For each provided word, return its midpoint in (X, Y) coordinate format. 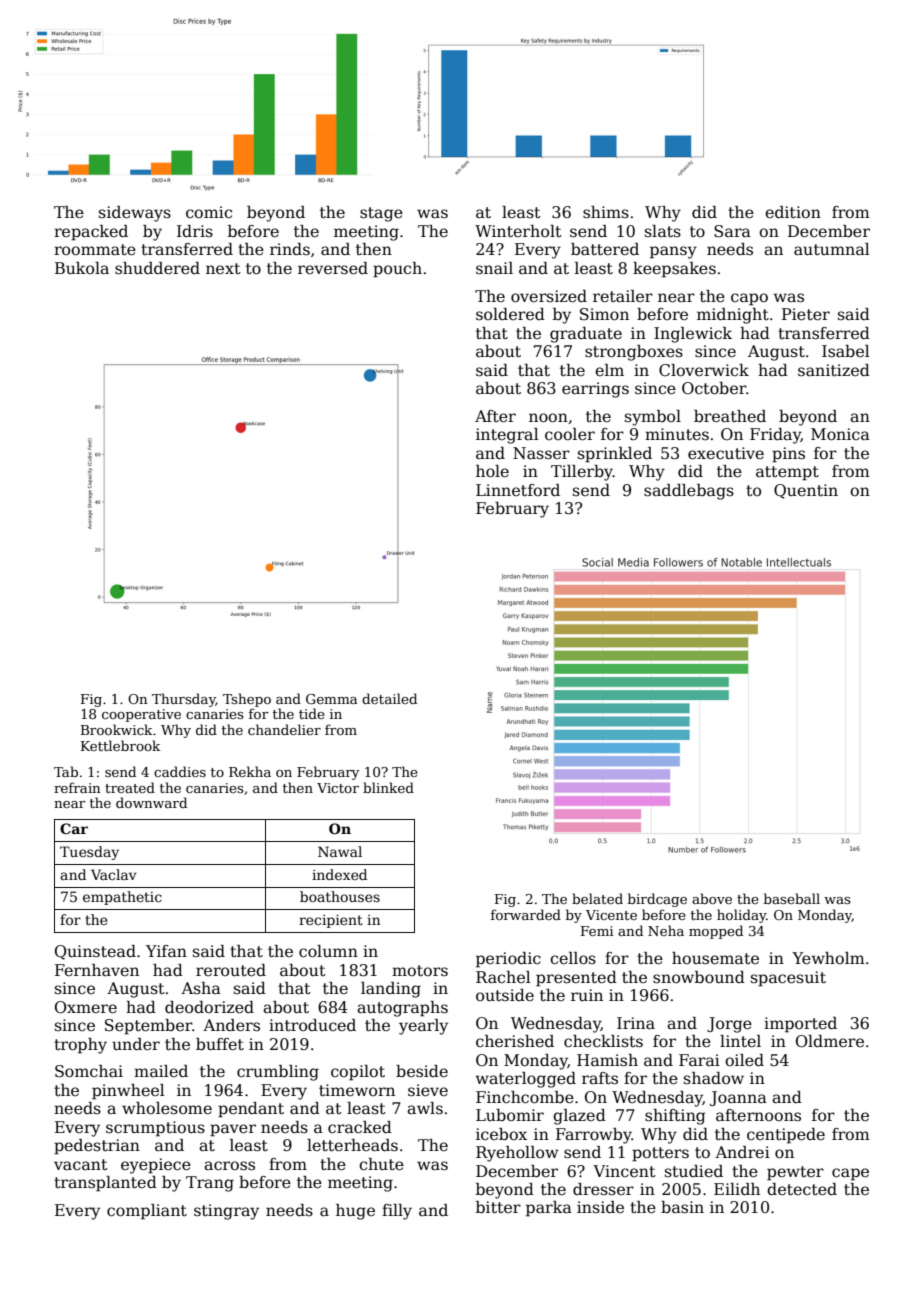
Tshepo (247, 700)
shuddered (157, 268)
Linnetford (518, 490)
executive (726, 453)
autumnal (832, 249)
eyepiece (156, 1166)
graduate (586, 335)
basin (682, 1207)
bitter (498, 1207)
